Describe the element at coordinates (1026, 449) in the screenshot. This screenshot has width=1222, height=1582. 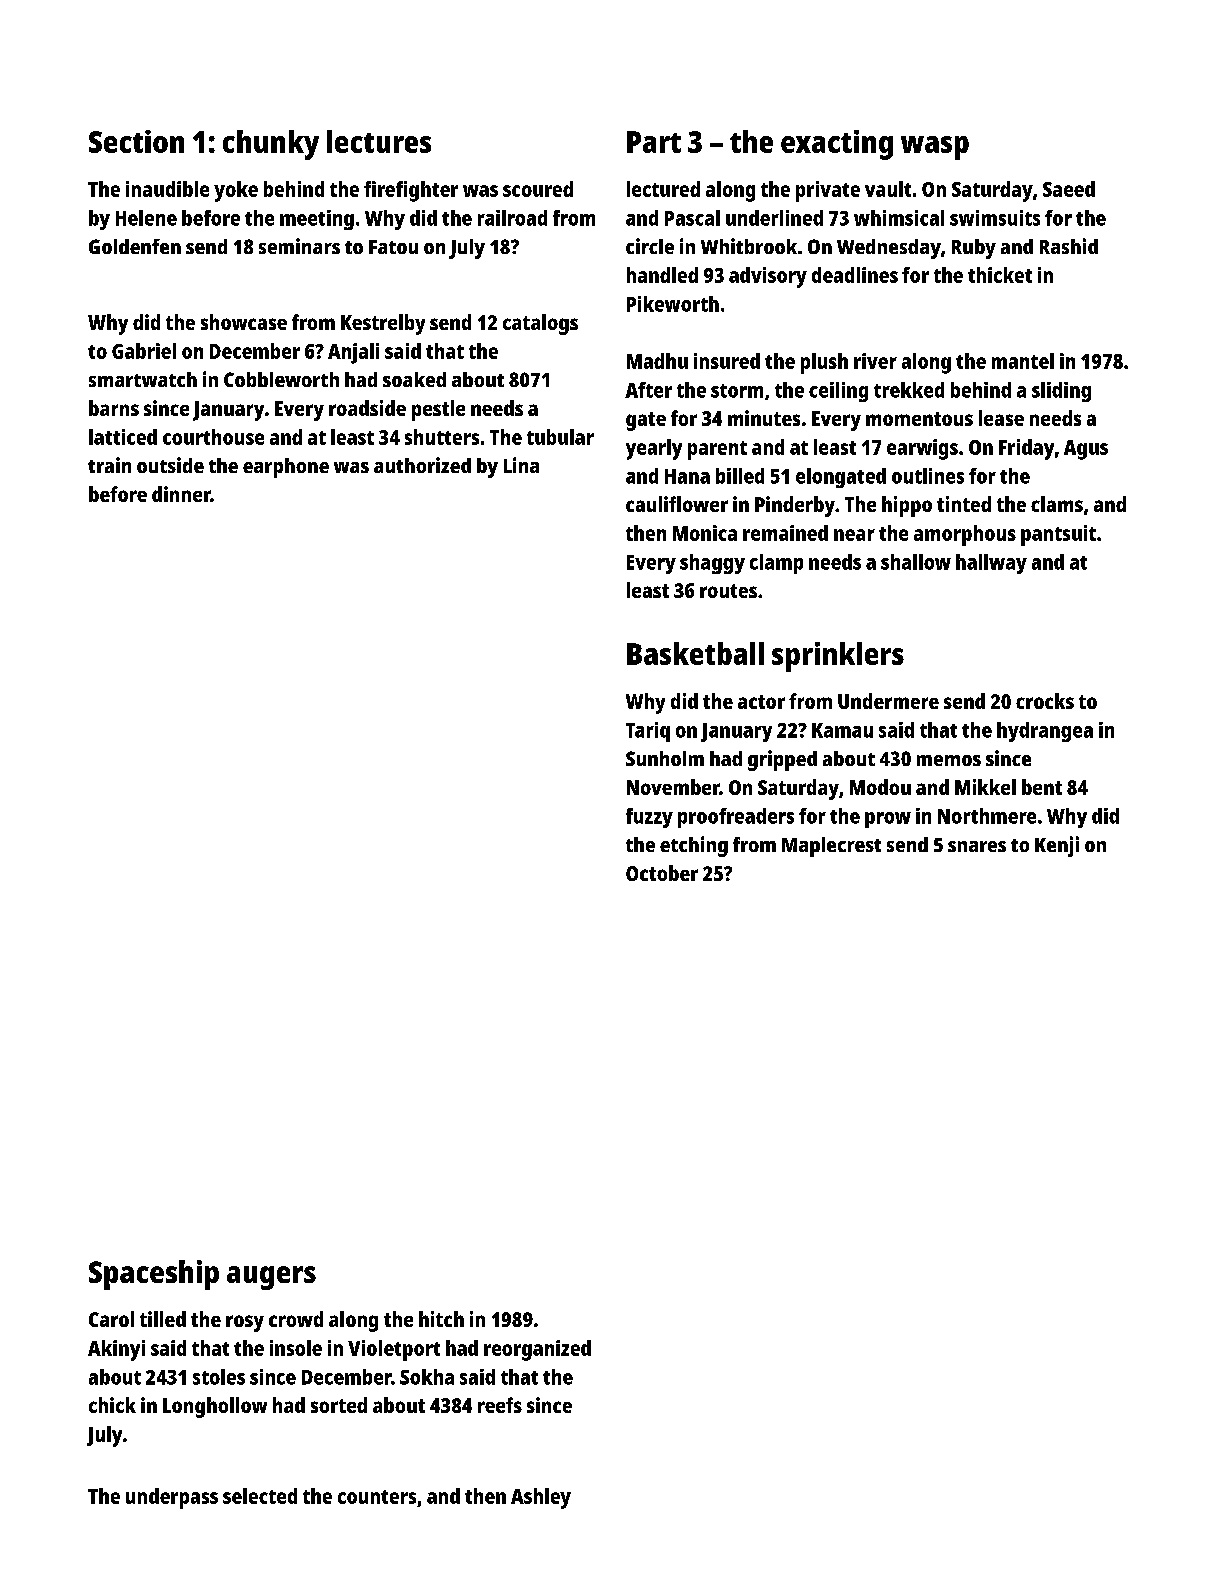
I see `Friday` at that location.
